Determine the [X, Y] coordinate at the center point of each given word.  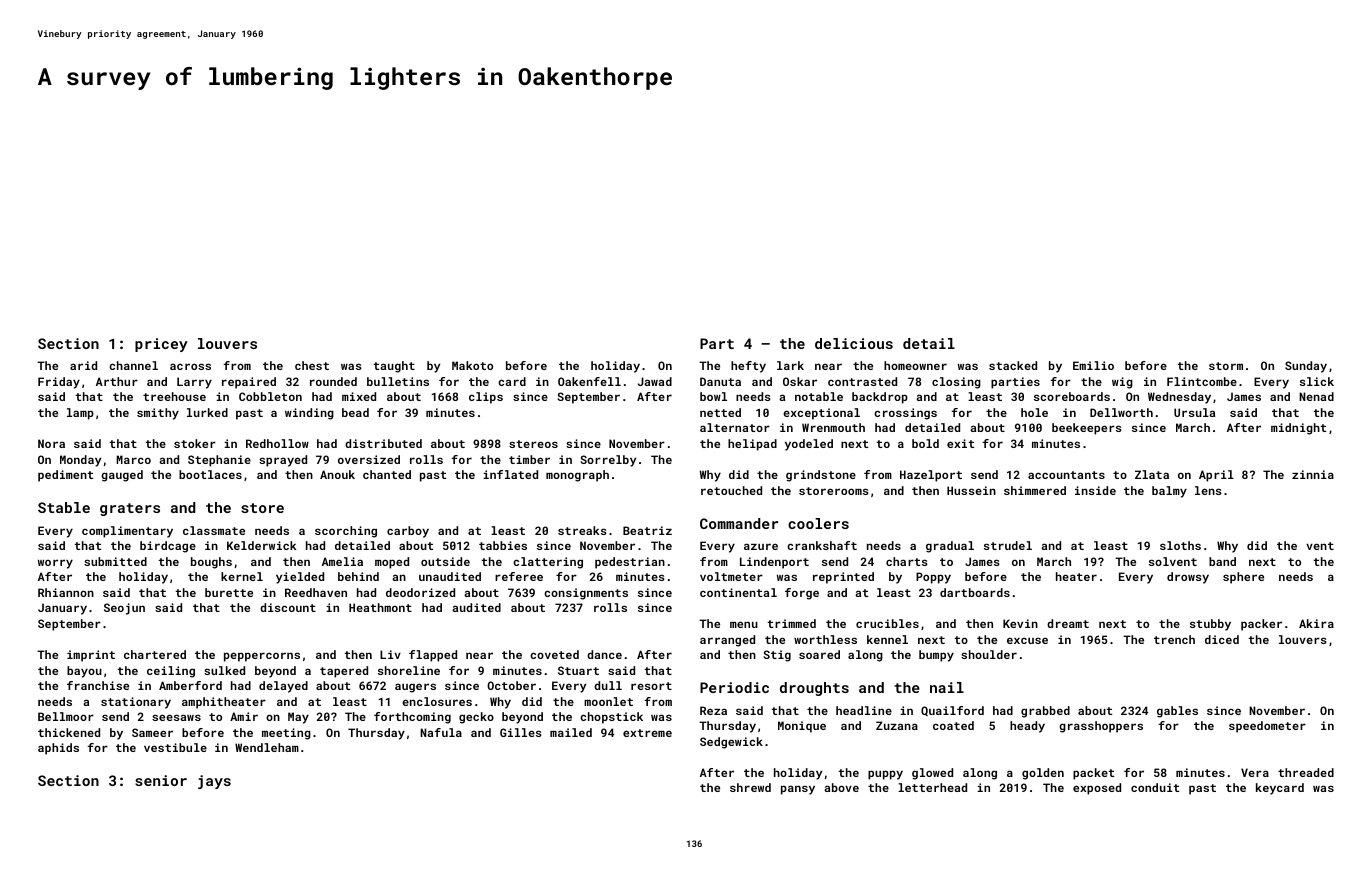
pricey [161, 345]
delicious [854, 343]
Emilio [1093, 365]
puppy [885, 775]
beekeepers [1087, 429]
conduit [1155, 787]
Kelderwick [262, 545]
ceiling [171, 672]
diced [1222, 639]
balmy [1169, 492]
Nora [51, 443]
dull [608, 685]
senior [161, 780]
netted [720, 412]
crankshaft [822, 545]
